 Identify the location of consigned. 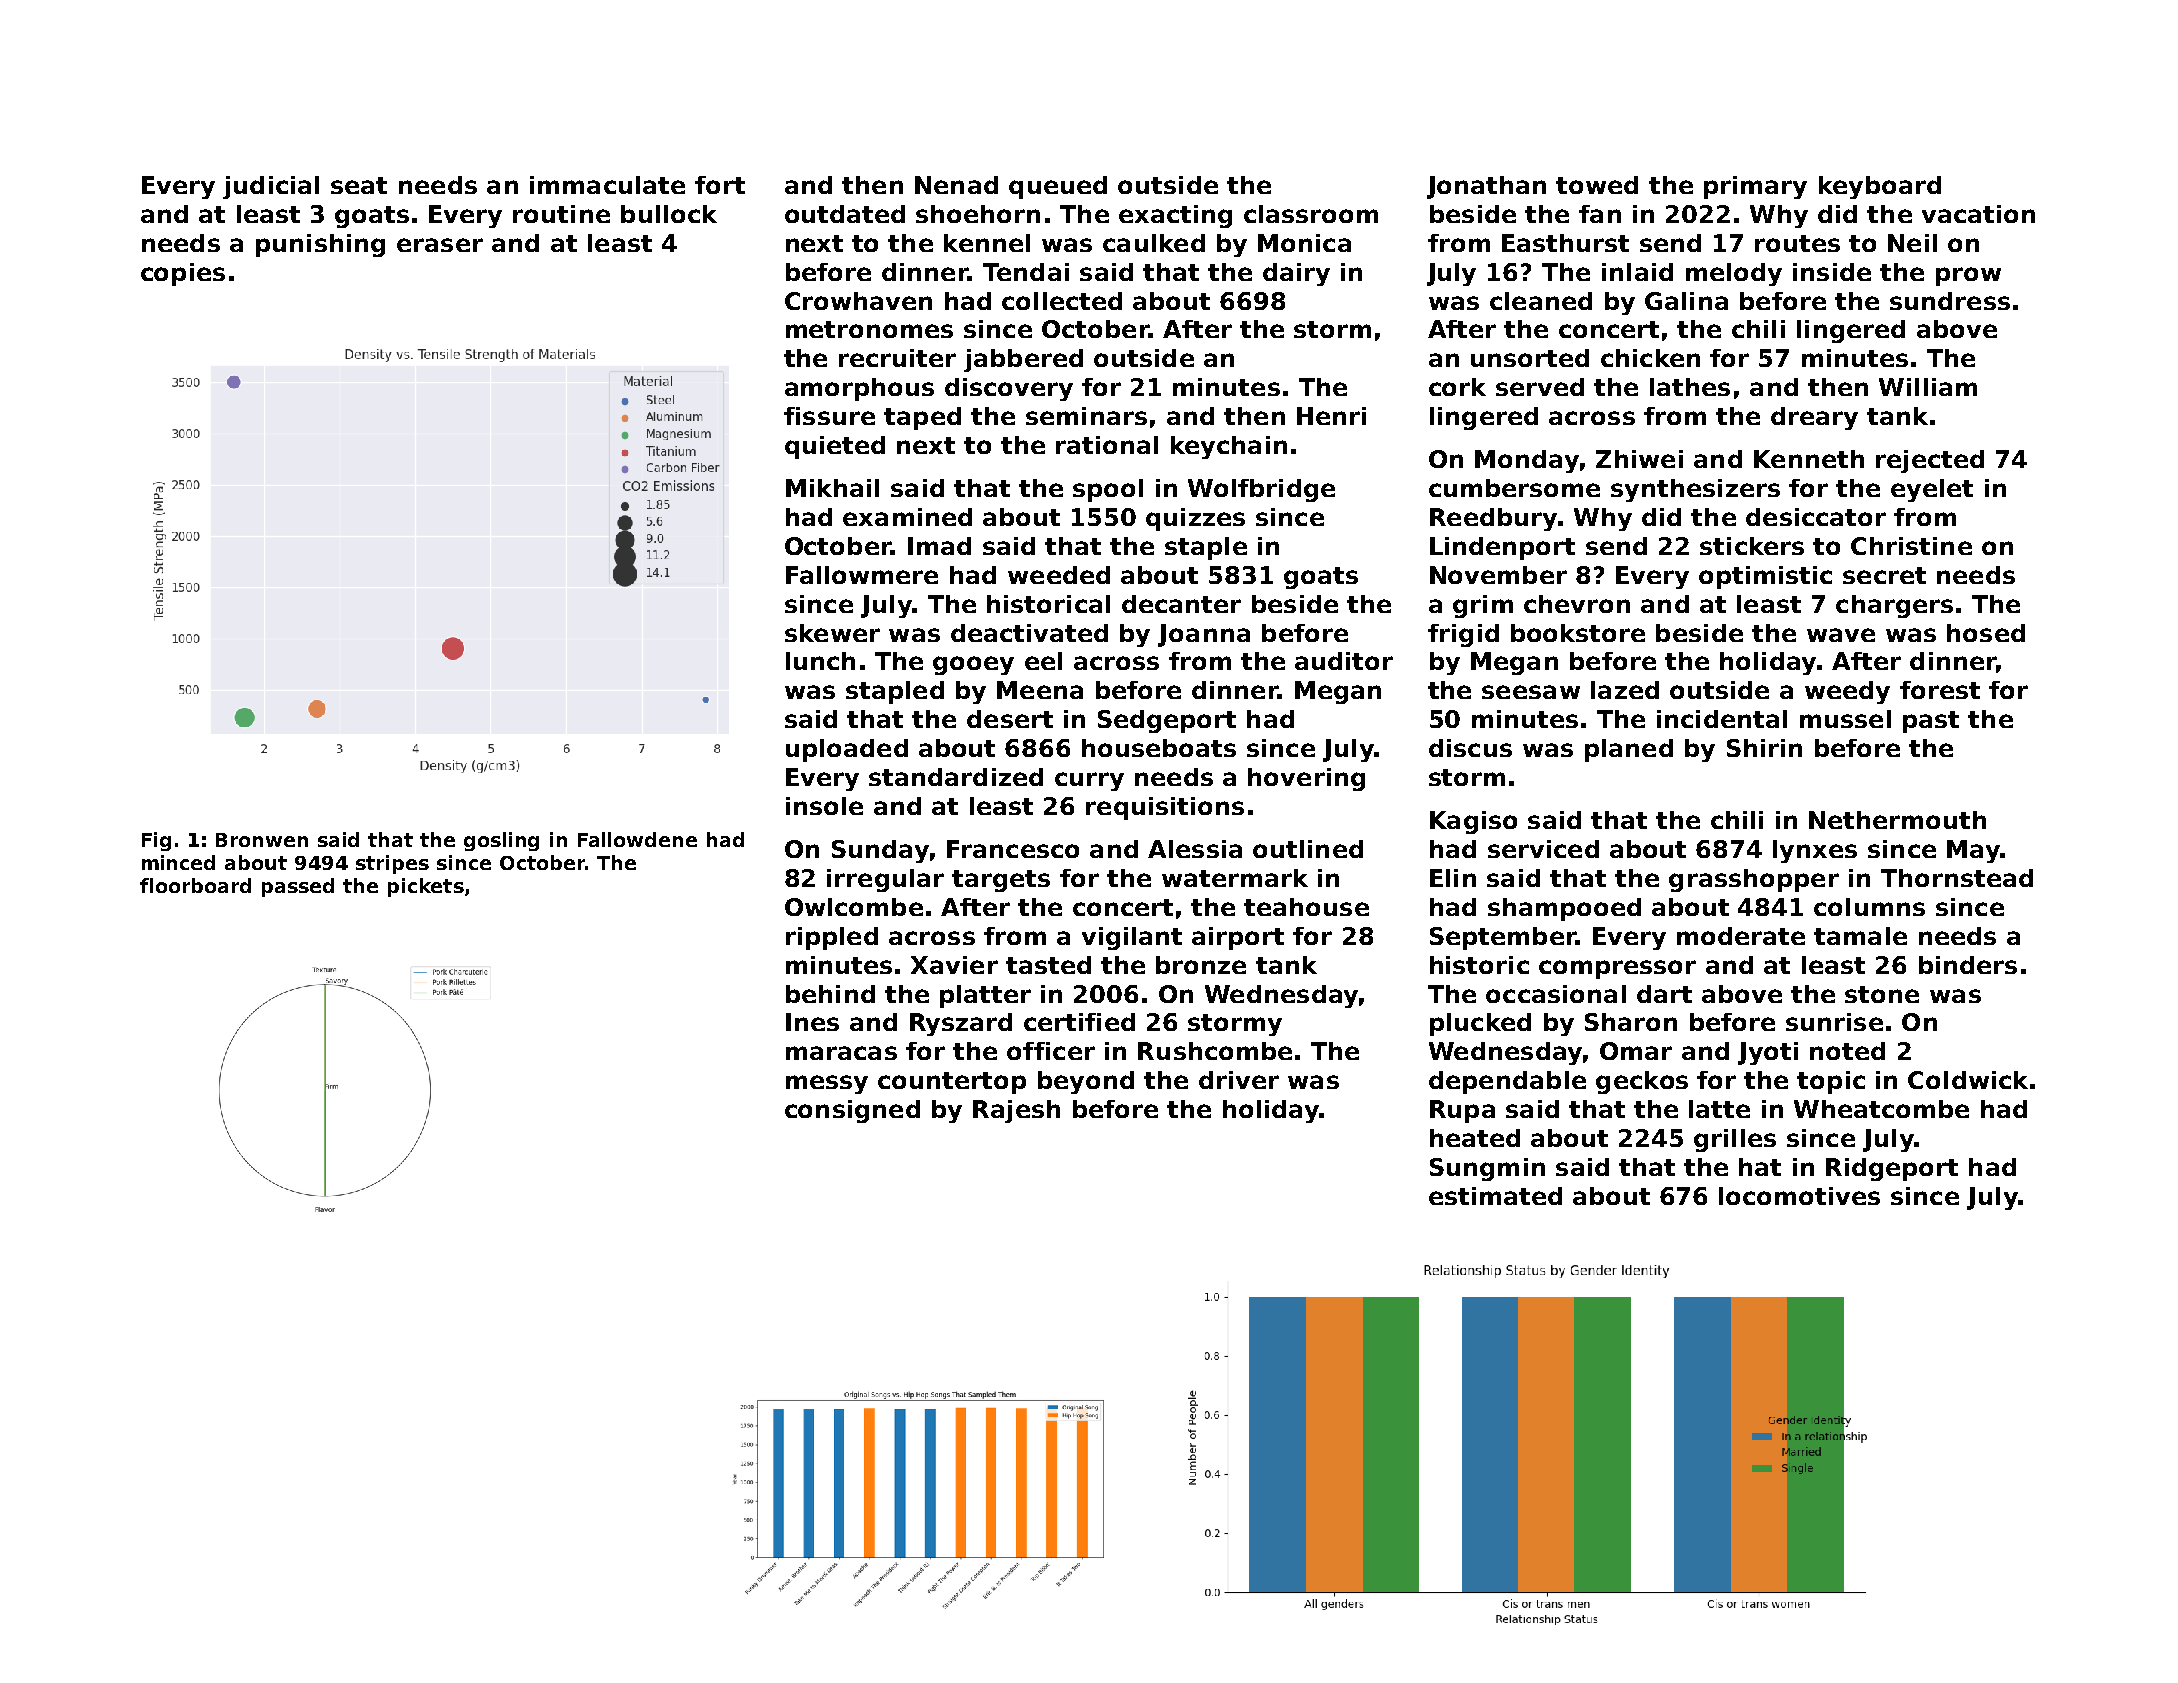
(852, 1111).
